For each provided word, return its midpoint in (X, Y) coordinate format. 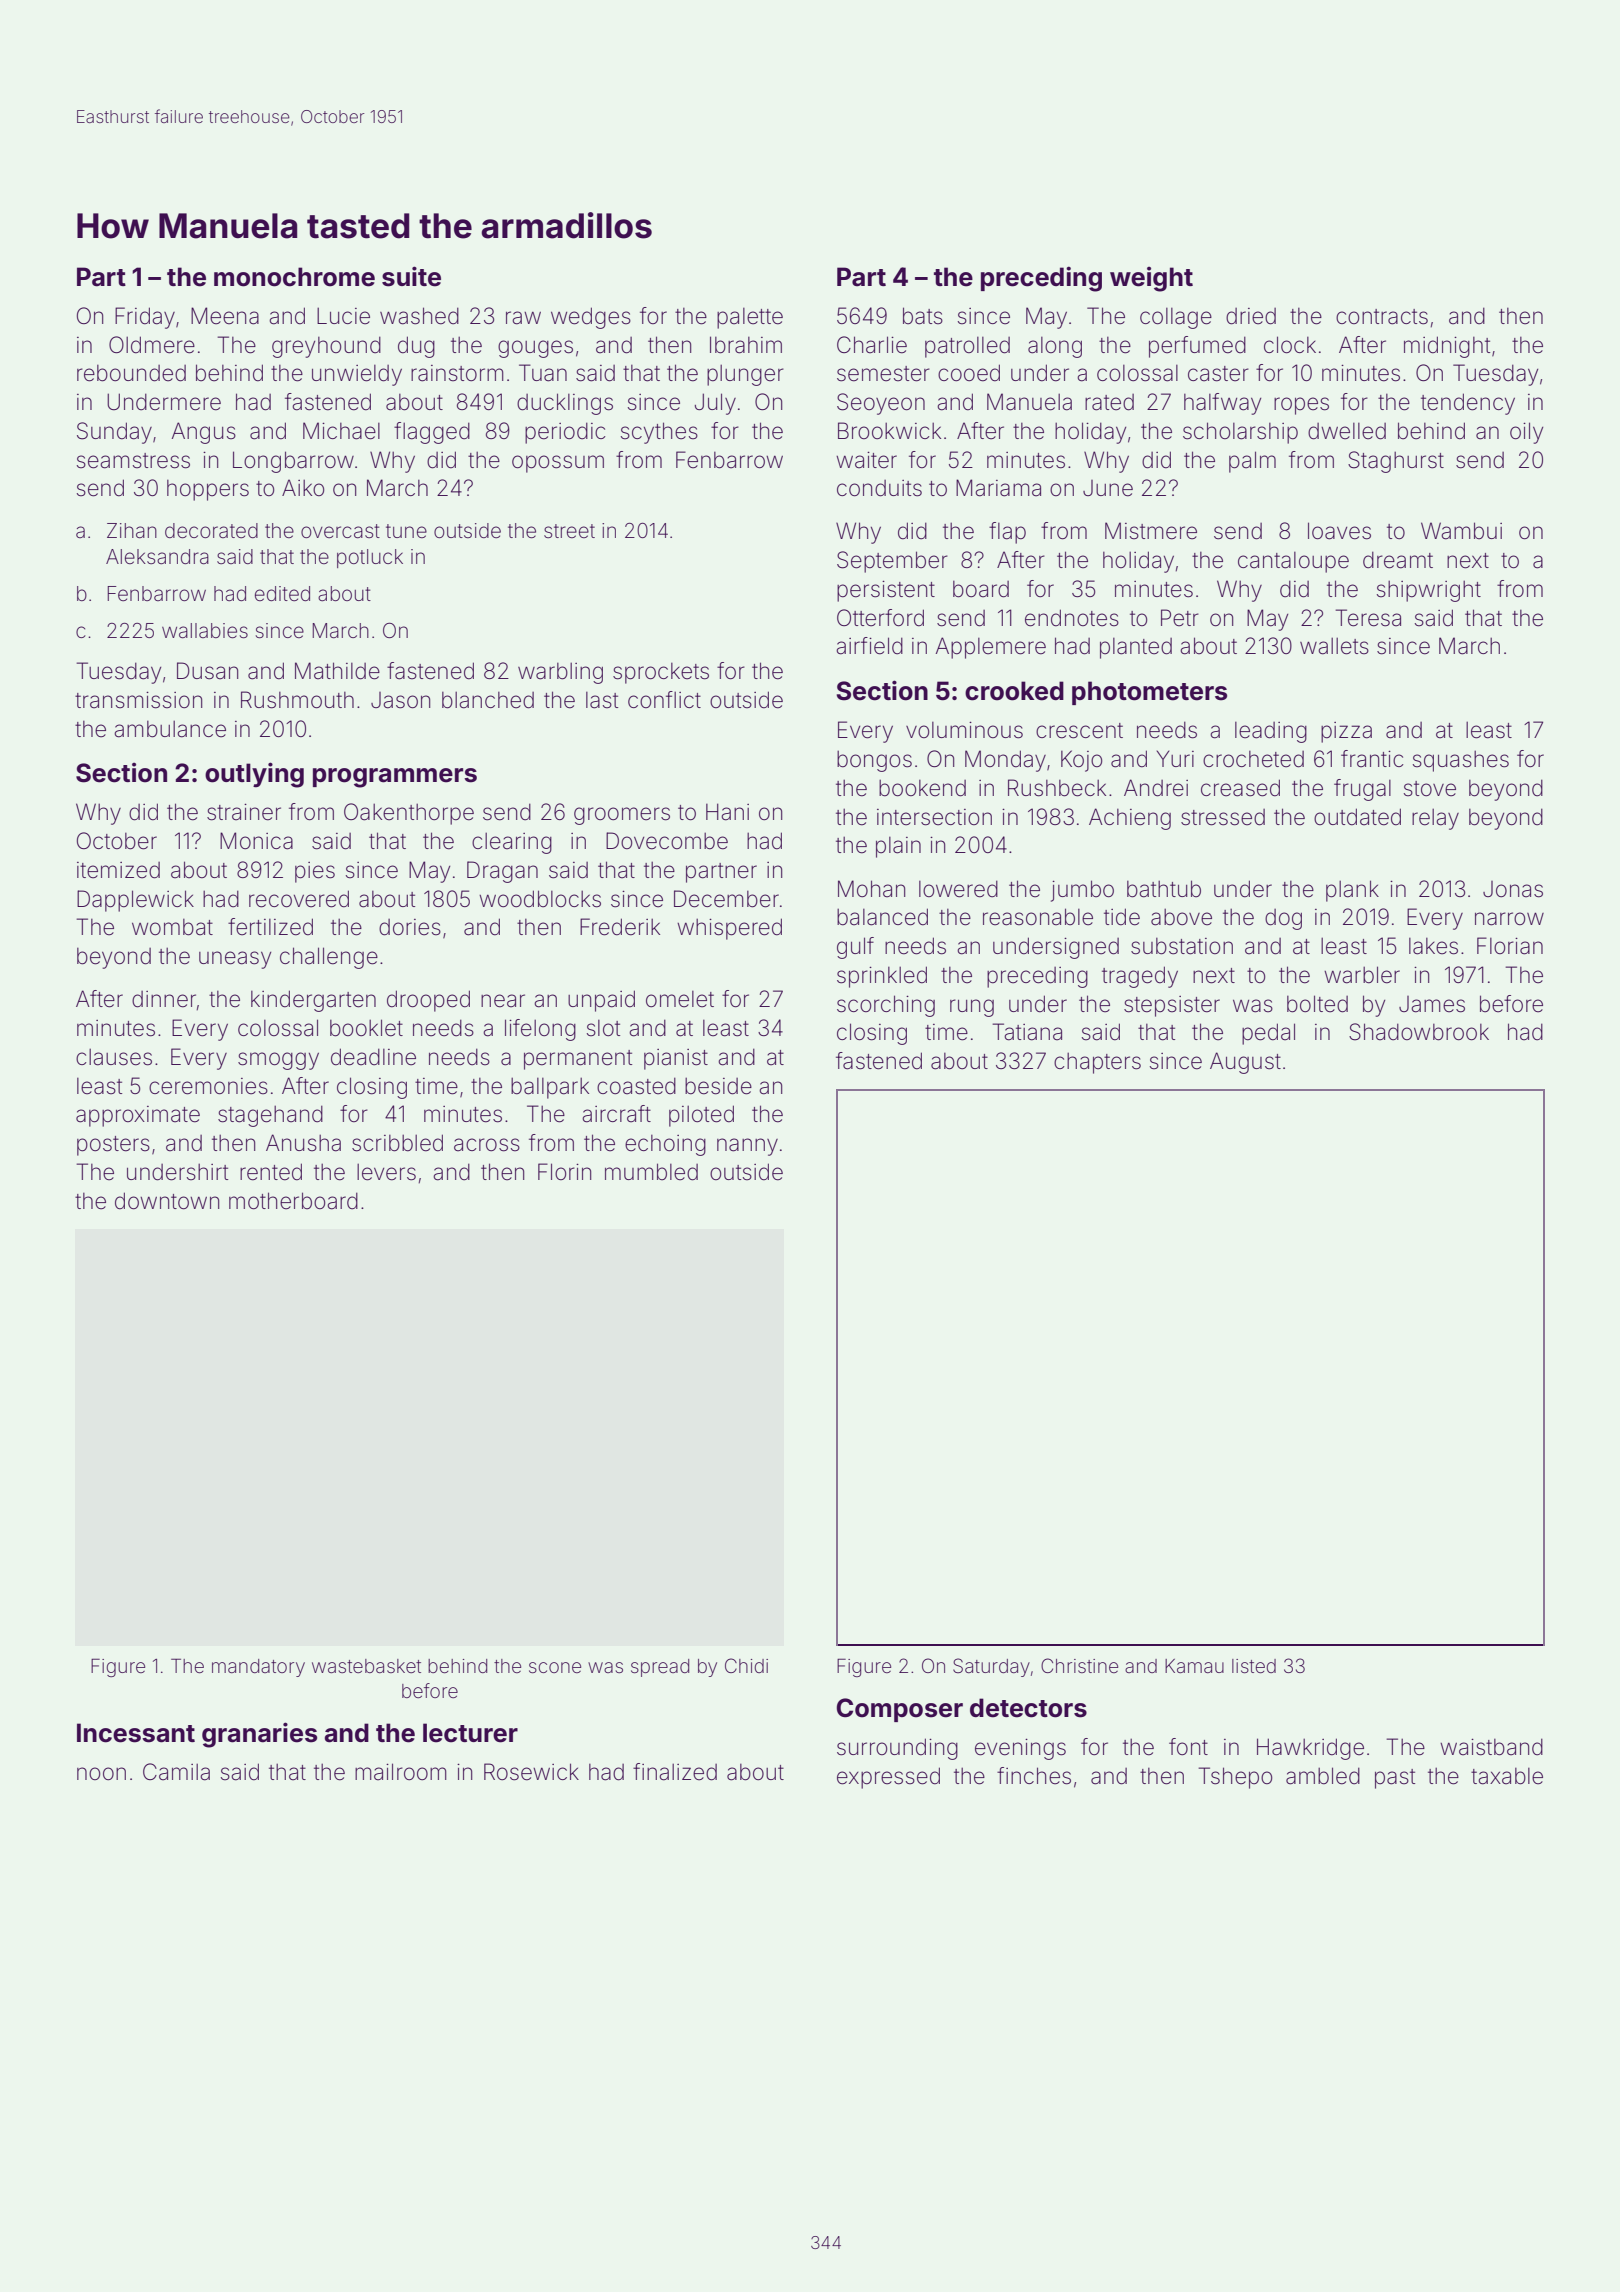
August (1245, 1063)
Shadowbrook (1419, 1032)
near (503, 1001)
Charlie (872, 345)
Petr (1180, 618)
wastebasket (366, 1666)
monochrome (294, 277)
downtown (167, 1201)
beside (718, 1086)
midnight (1447, 347)
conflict (664, 699)
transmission (138, 700)
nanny (747, 1147)
